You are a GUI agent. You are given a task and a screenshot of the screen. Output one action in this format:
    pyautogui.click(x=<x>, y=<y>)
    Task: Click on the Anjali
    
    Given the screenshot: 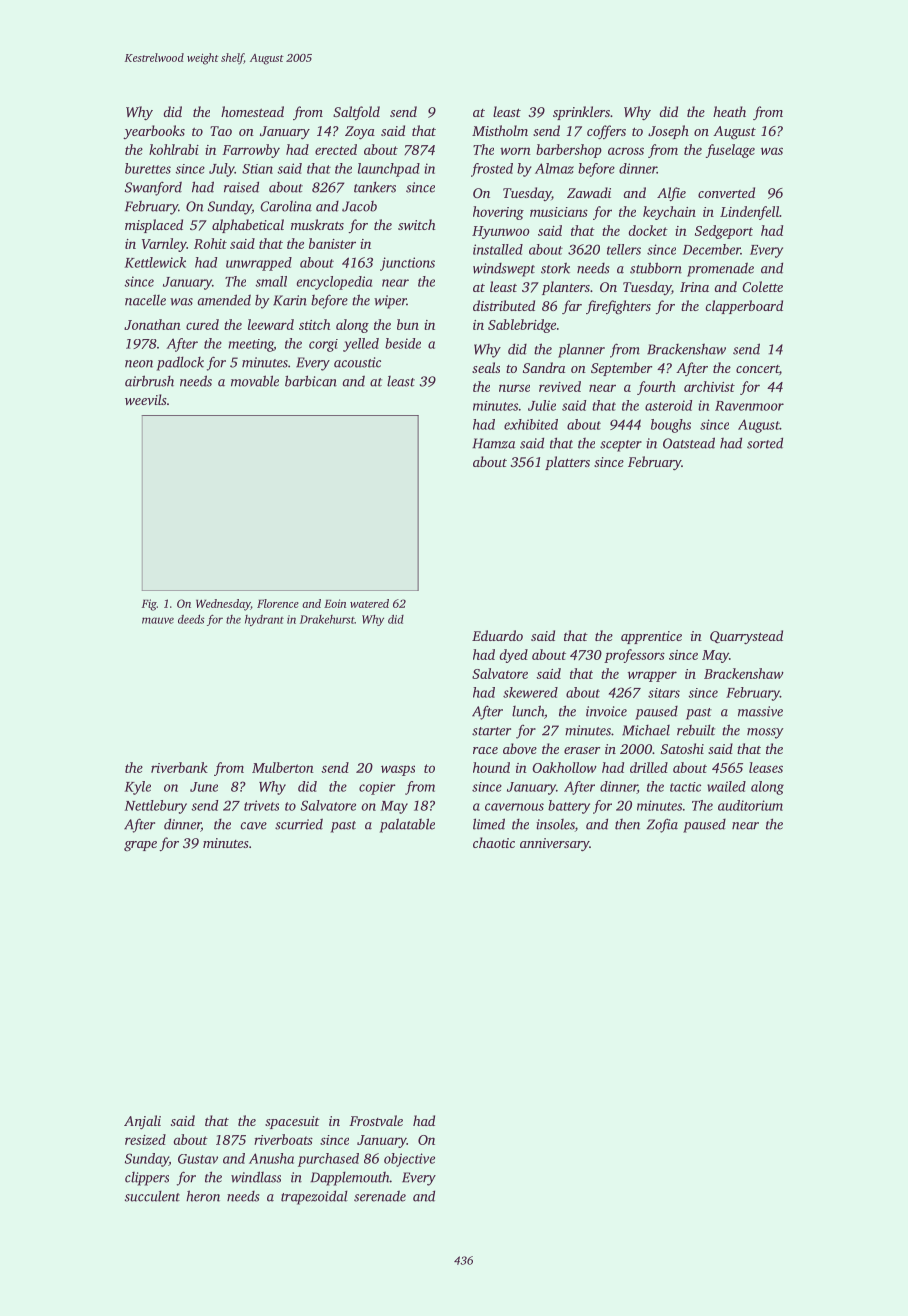 What is the action you would take?
    pyautogui.click(x=142, y=1122)
